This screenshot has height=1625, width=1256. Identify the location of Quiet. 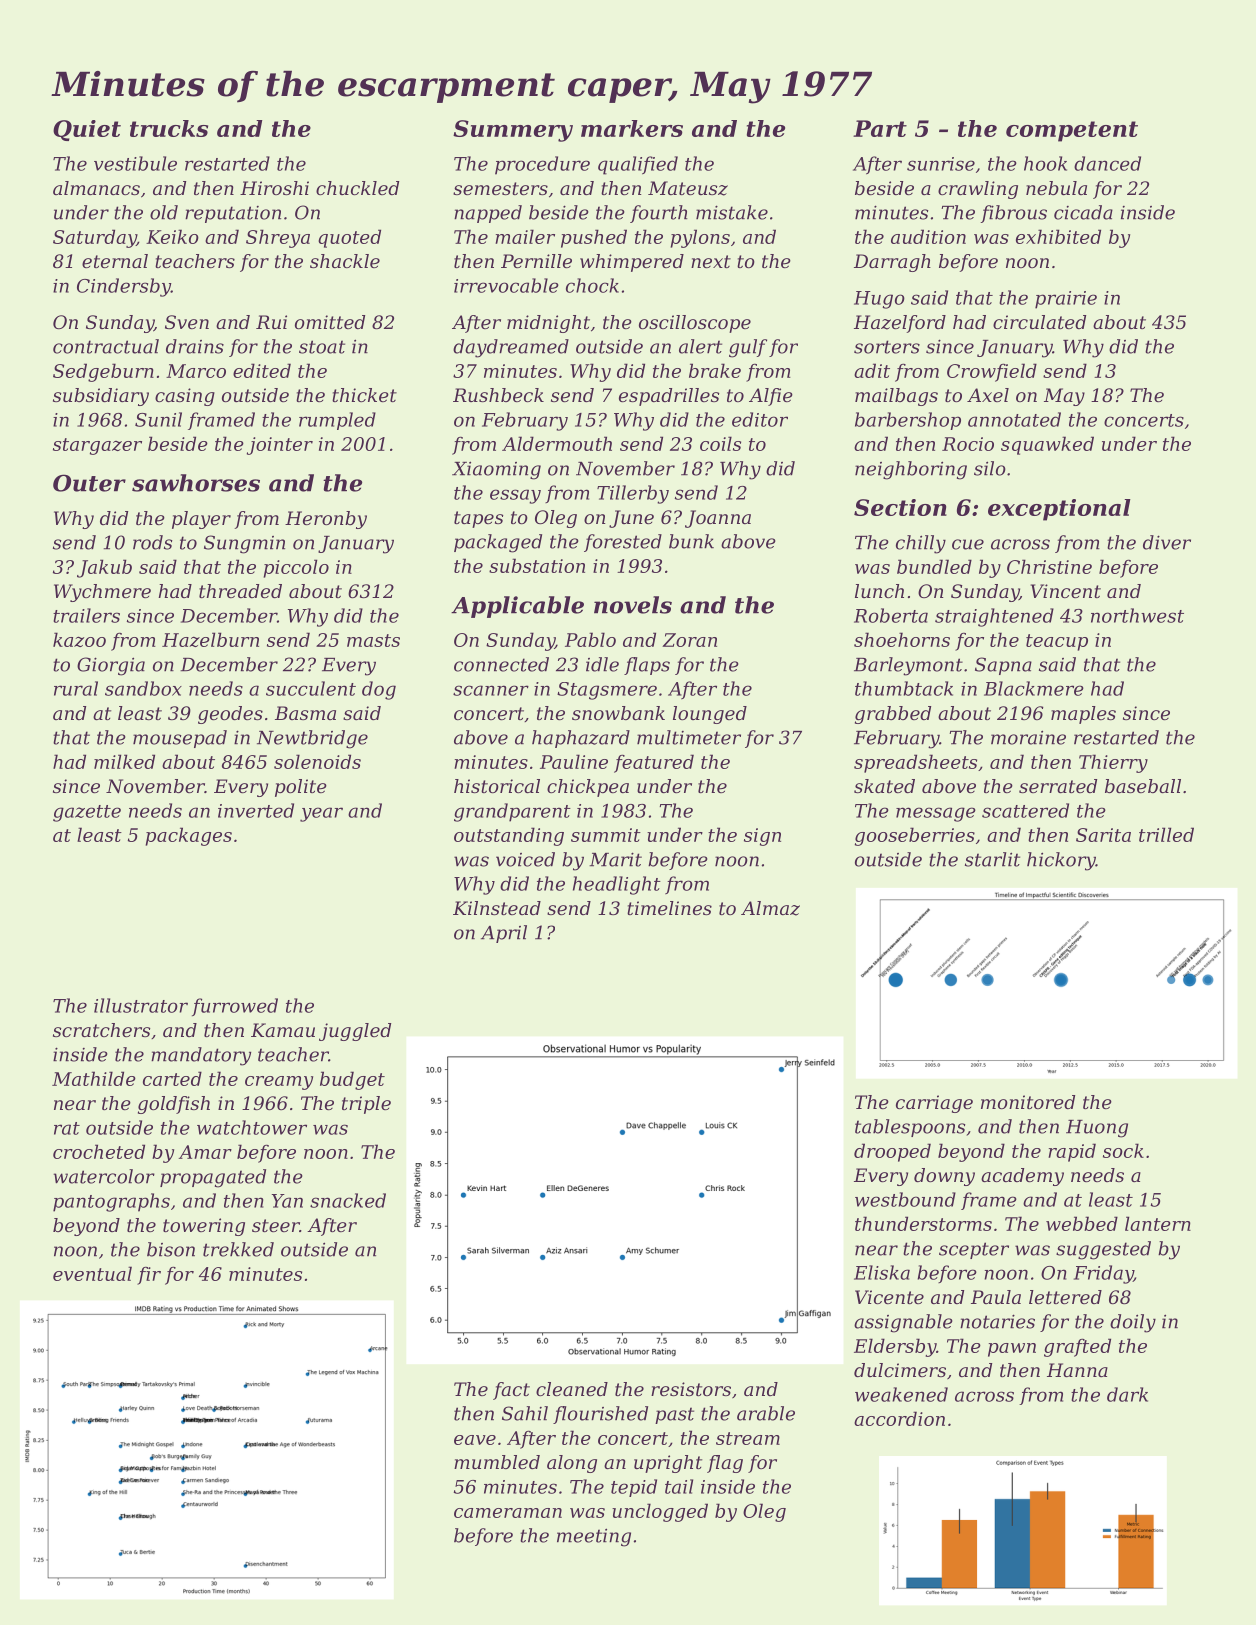
(87, 130).
